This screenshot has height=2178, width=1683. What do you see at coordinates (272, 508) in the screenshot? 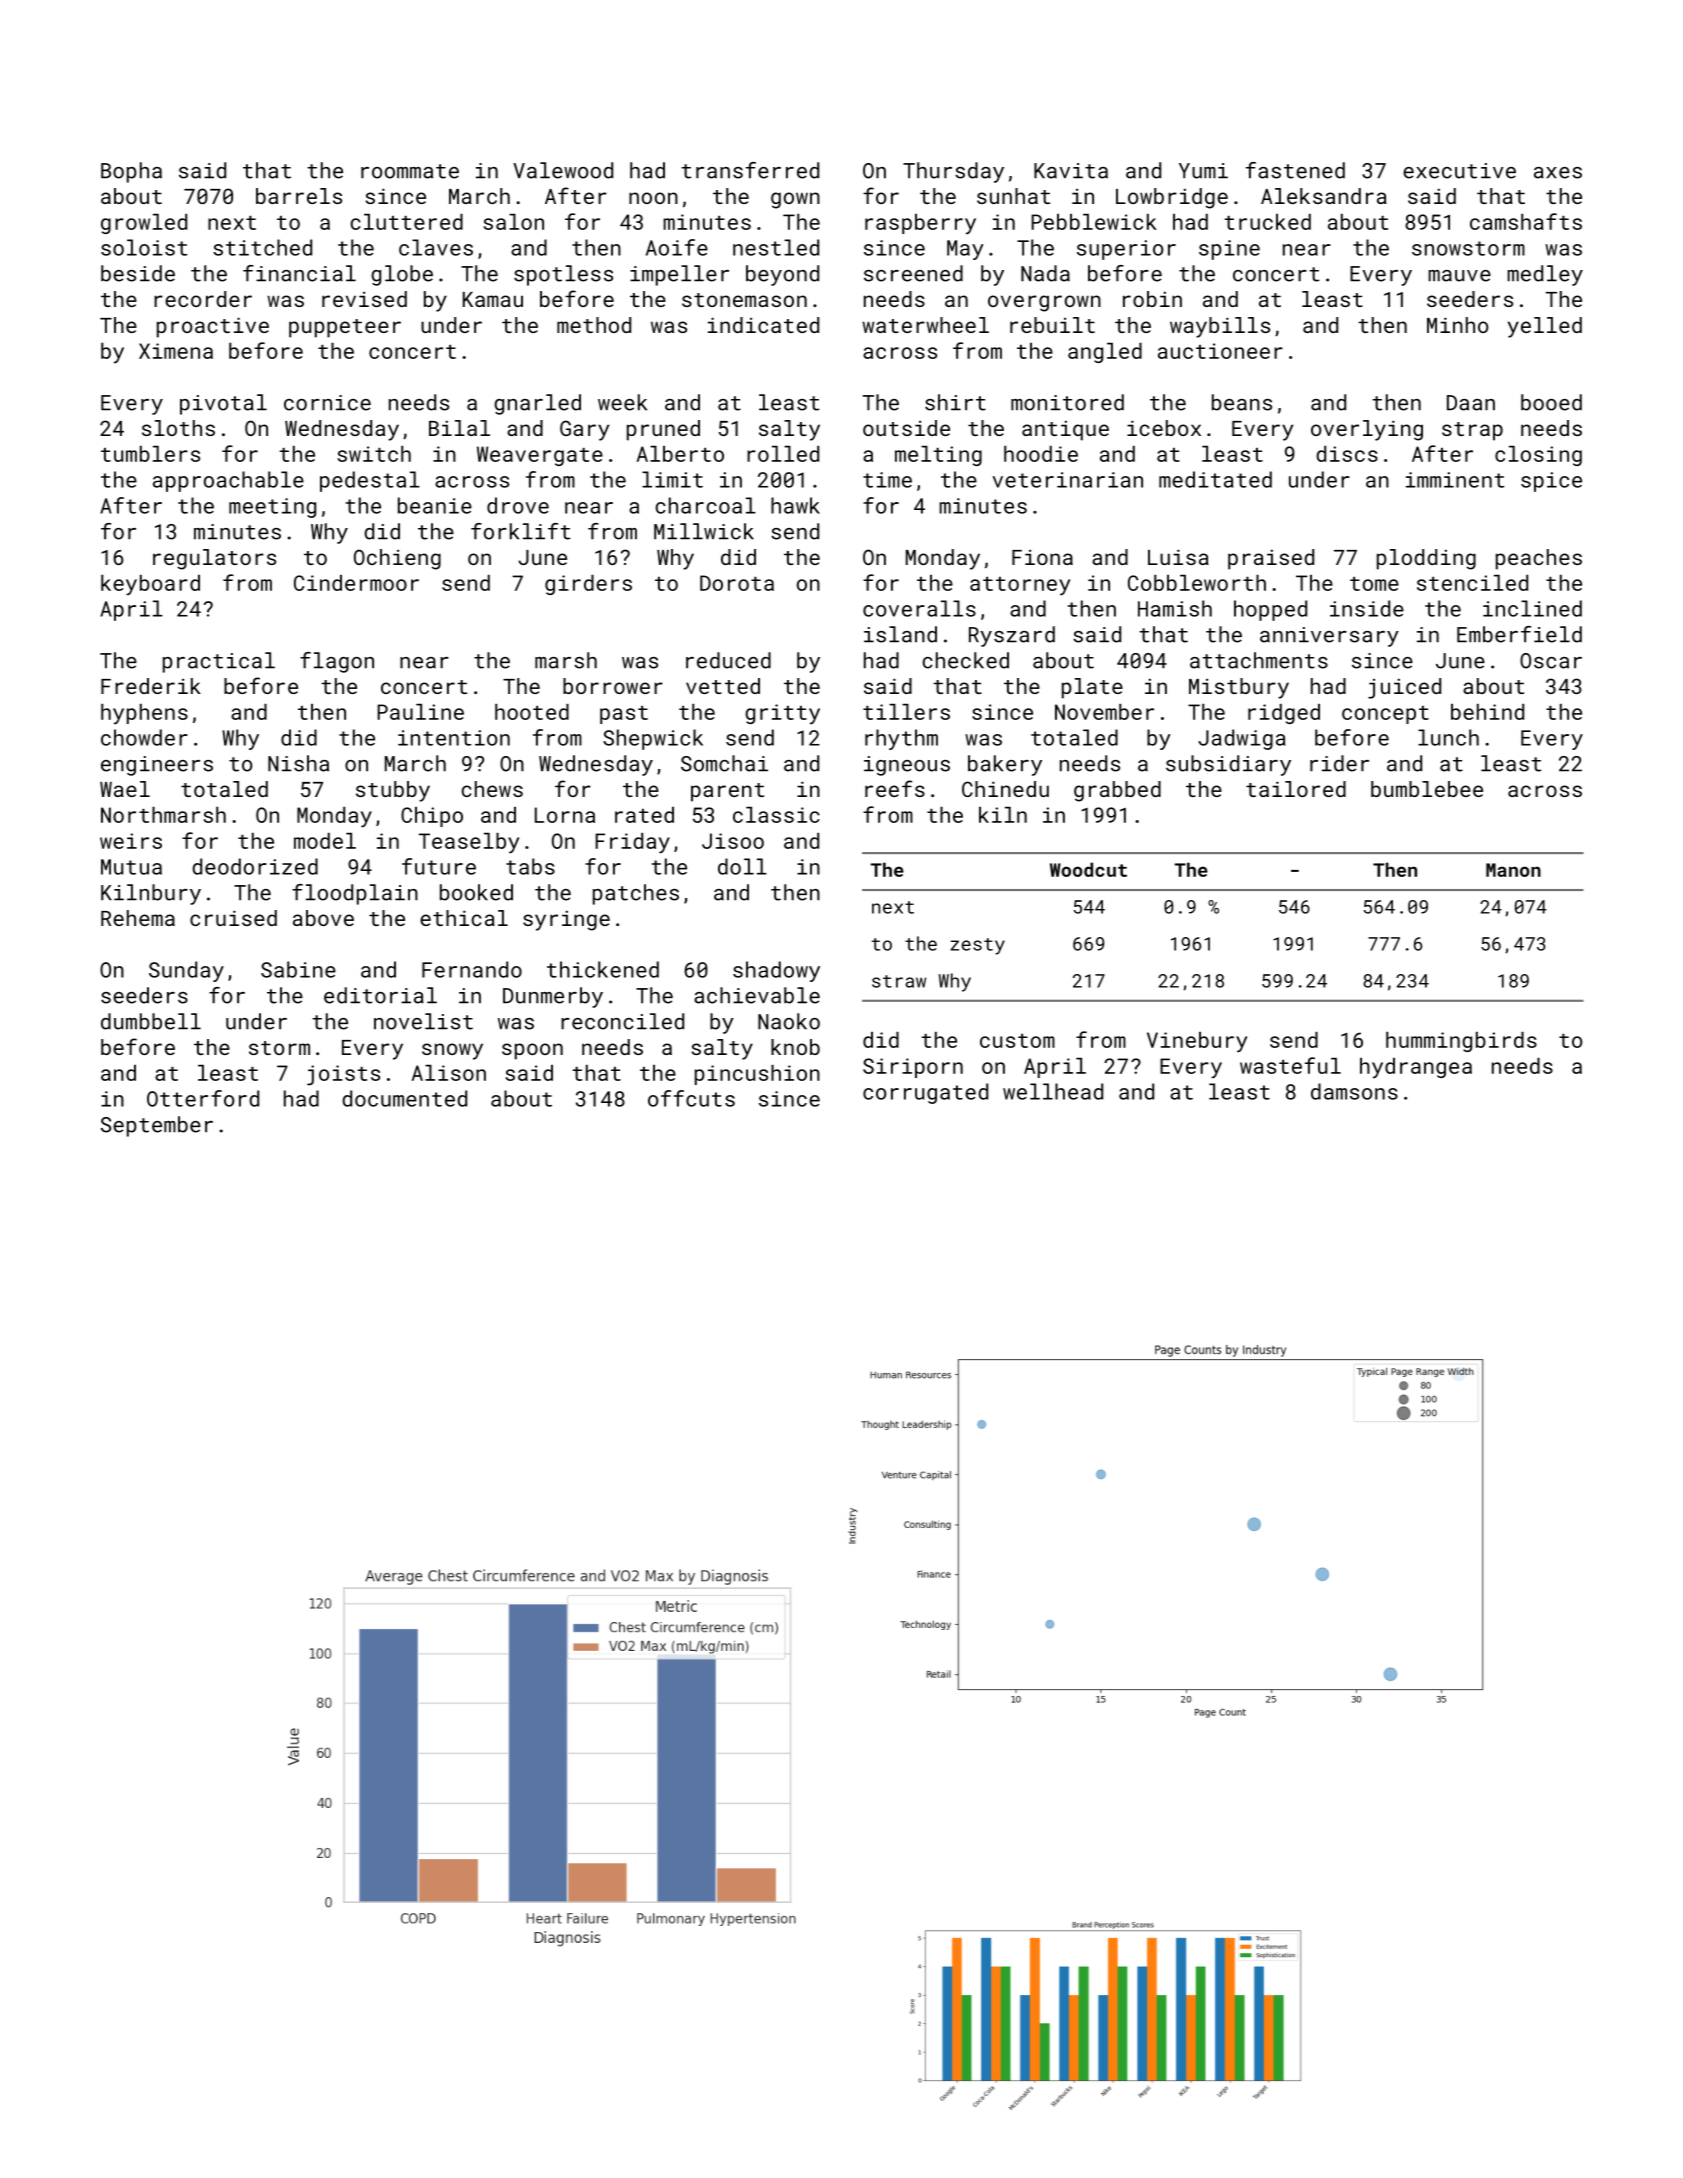
I see `meeting` at bounding box center [272, 508].
